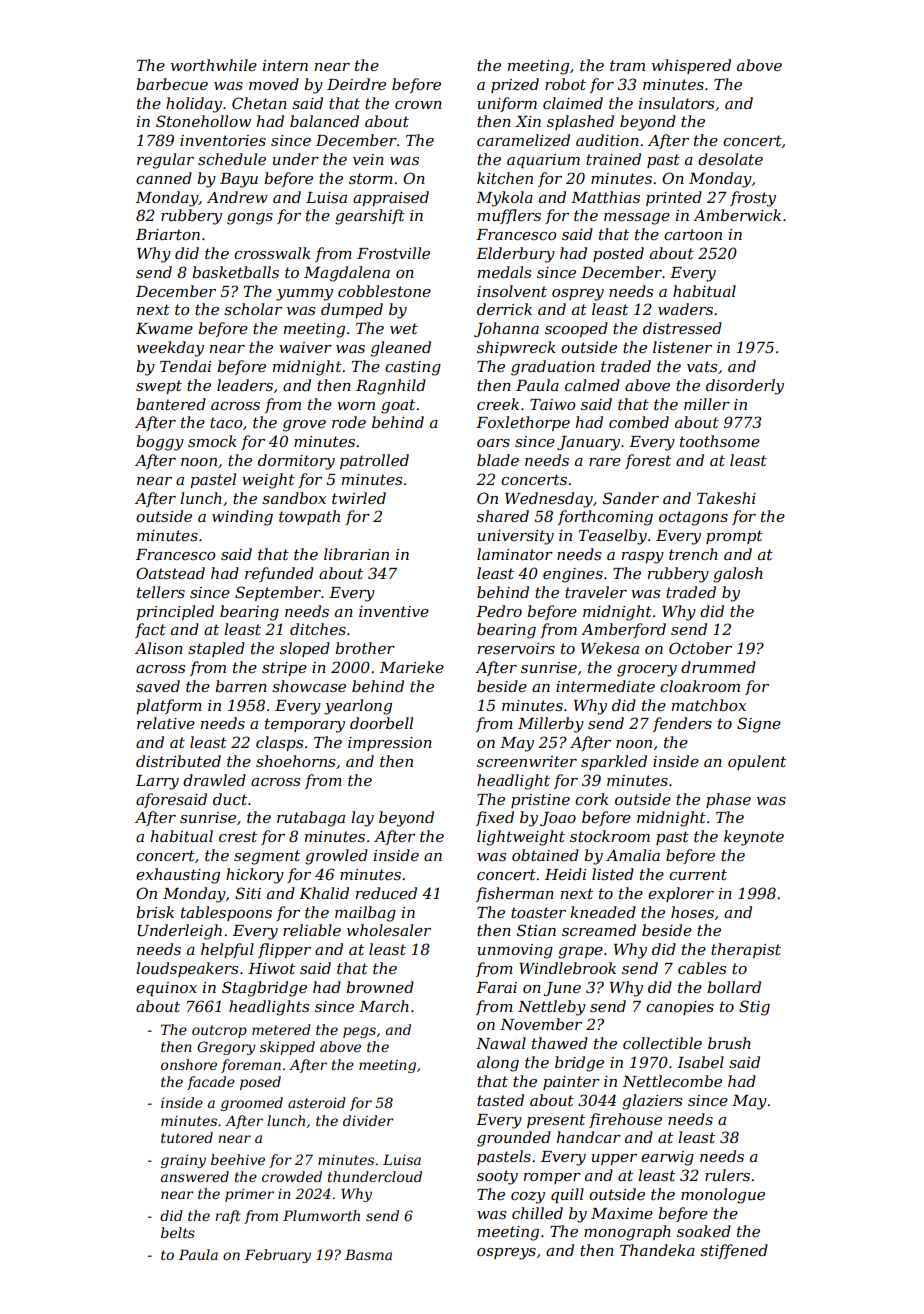 This image has width=924, height=1314. What do you see at coordinates (734, 1251) in the image?
I see `stiffened` at bounding box center [734, 1251].
